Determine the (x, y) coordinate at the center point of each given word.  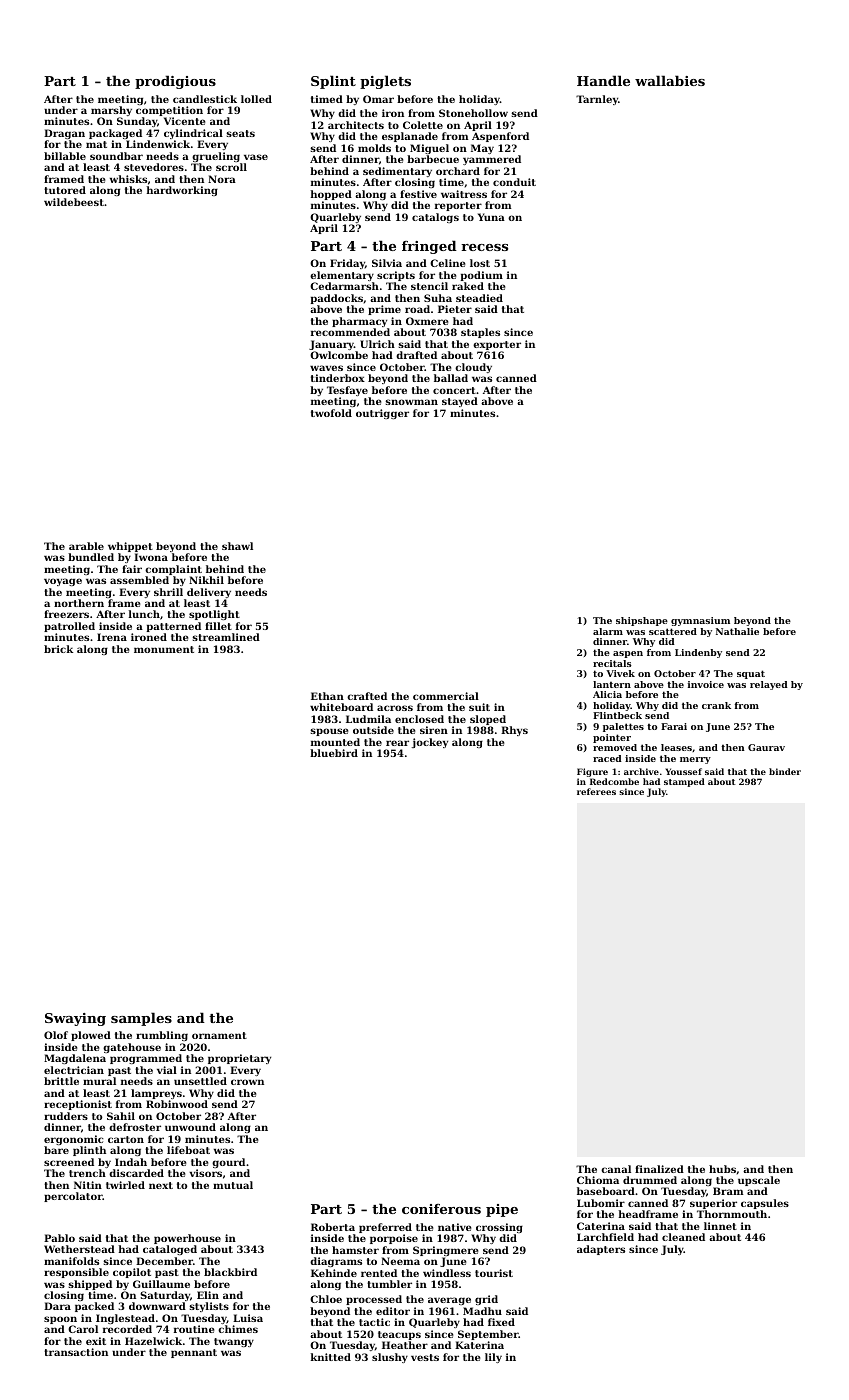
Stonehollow (473, 113)
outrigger (382, 414)
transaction (76, 1352)
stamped (684, 782)
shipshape (642, 621)
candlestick (205, 99)
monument (164, 649)
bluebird (334, 753)
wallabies (670, 80)
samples (141, 1019)
